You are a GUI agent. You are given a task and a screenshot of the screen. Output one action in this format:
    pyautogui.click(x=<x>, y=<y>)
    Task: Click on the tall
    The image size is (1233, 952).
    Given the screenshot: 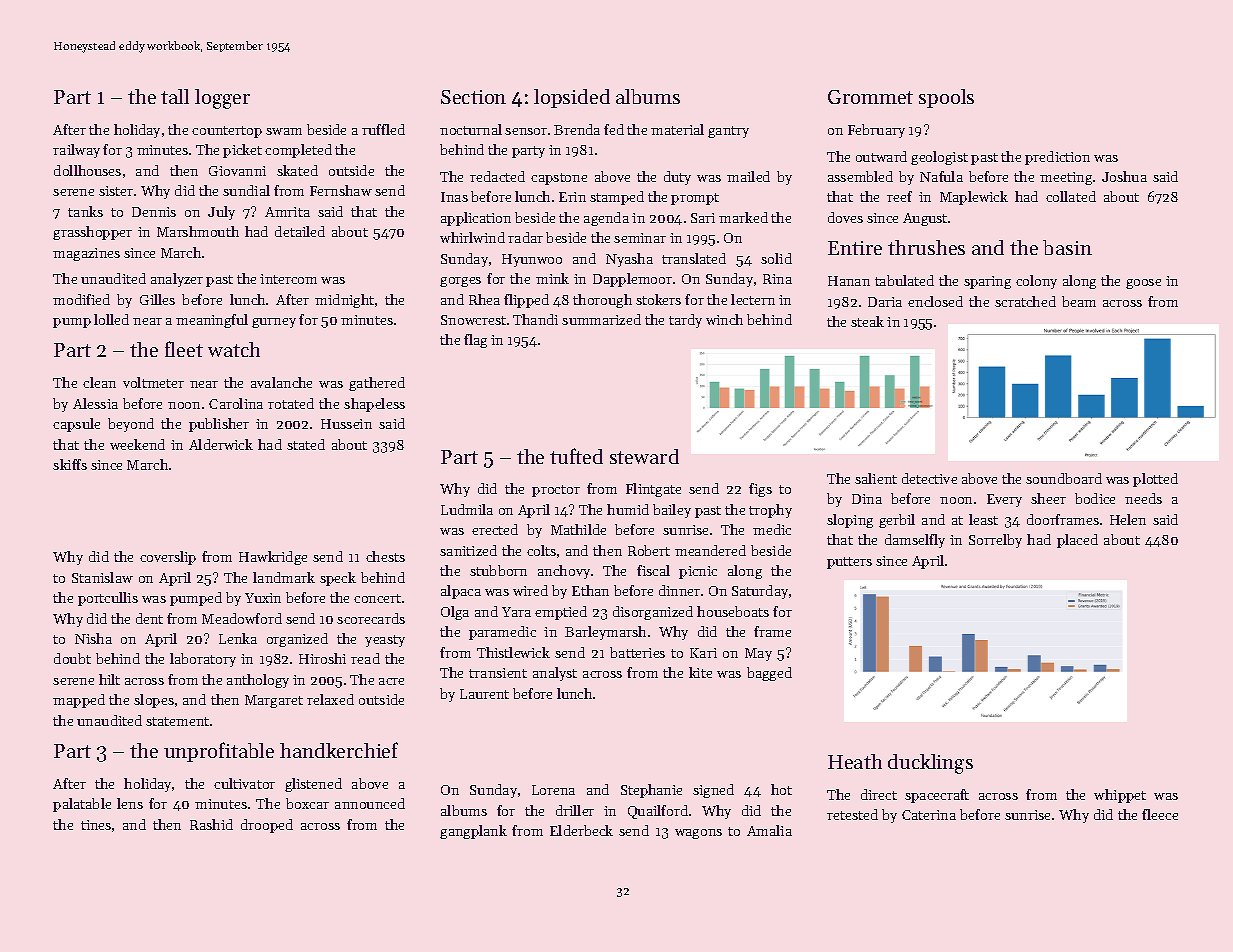 What is the action you would take?
    pyautogui.click(x=175, y=96)
